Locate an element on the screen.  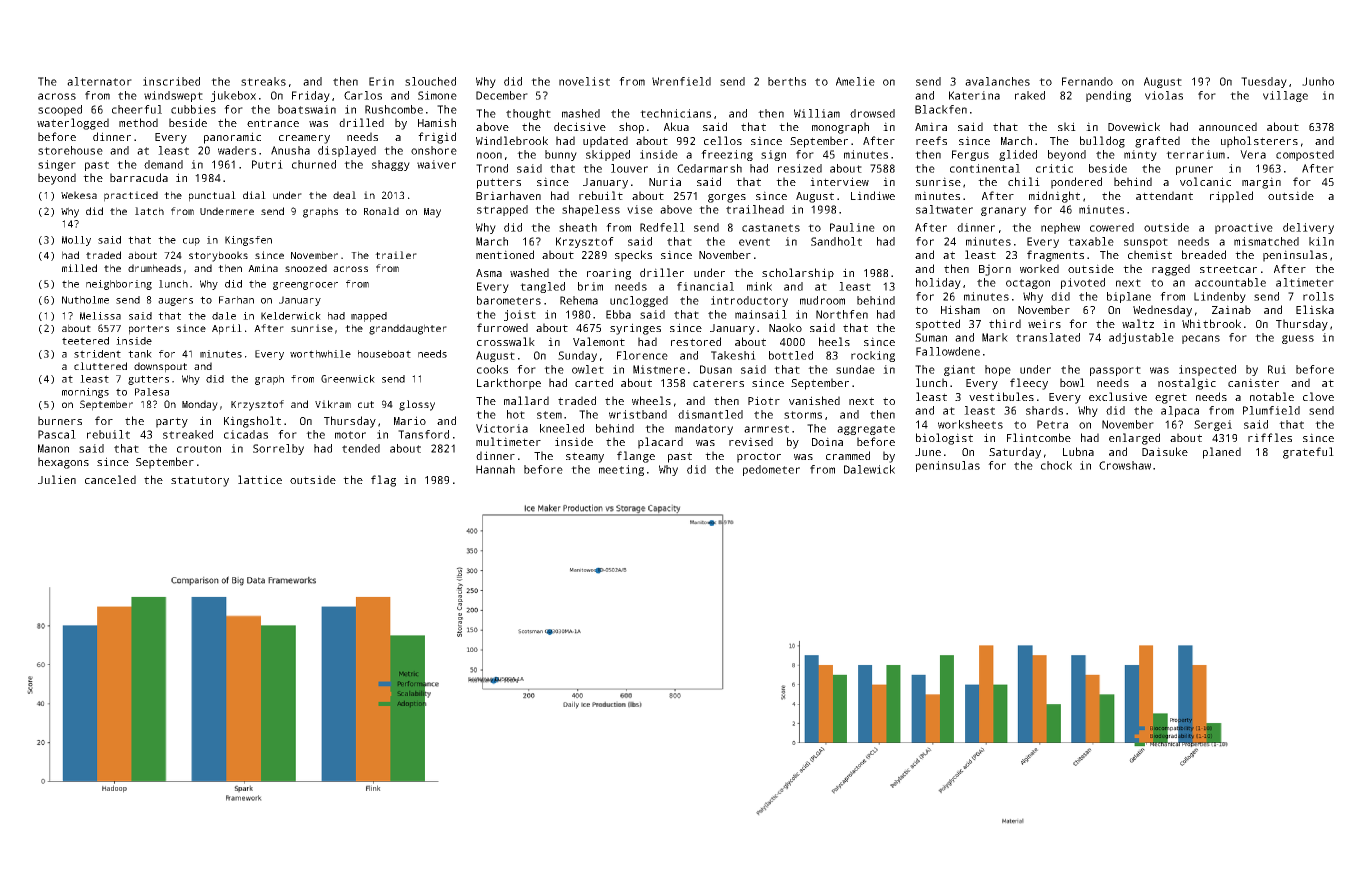
cooks is located at coordinates (492, 369).
